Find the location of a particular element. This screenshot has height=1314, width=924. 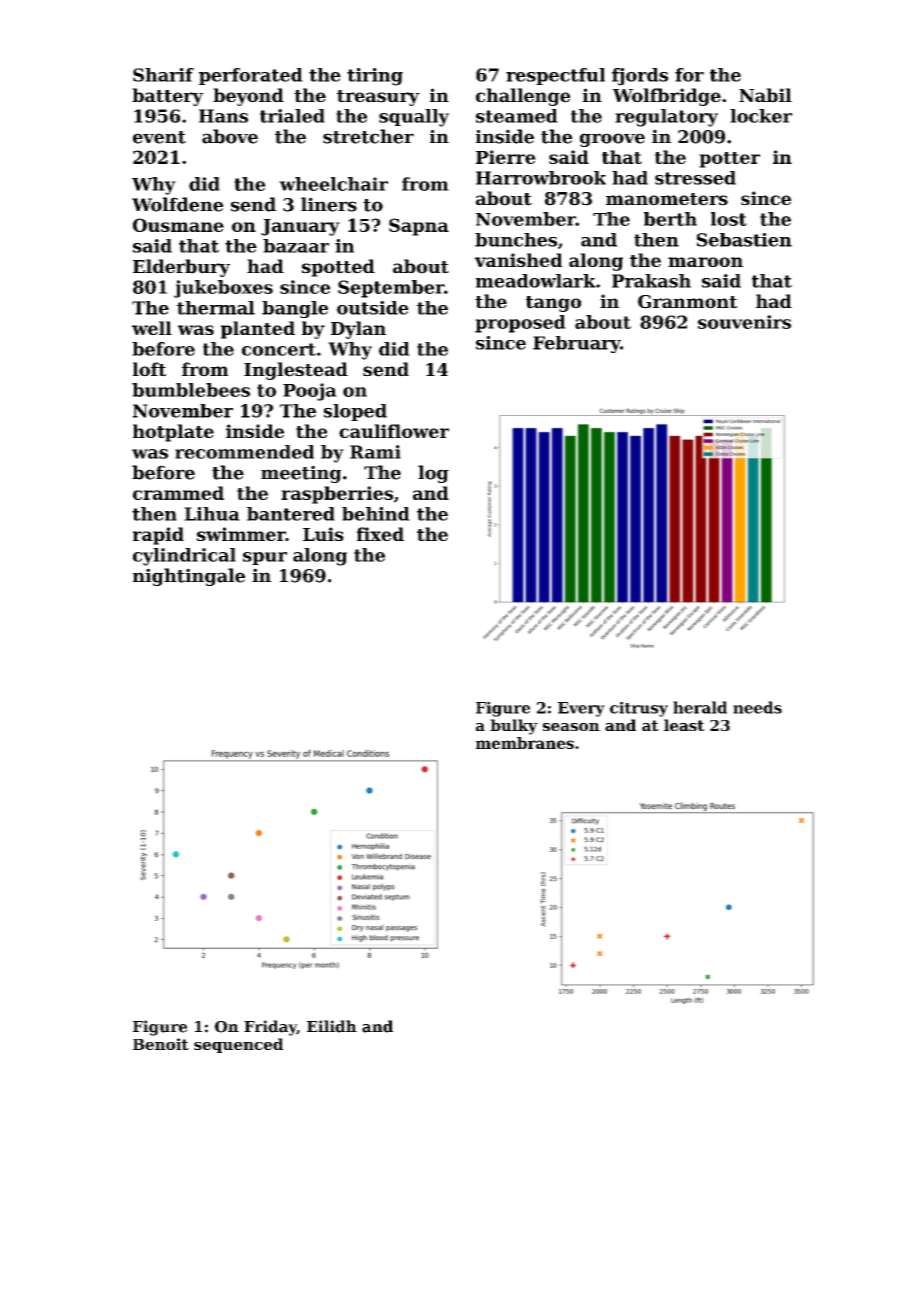

spur is located at coordinates (265, 558).
